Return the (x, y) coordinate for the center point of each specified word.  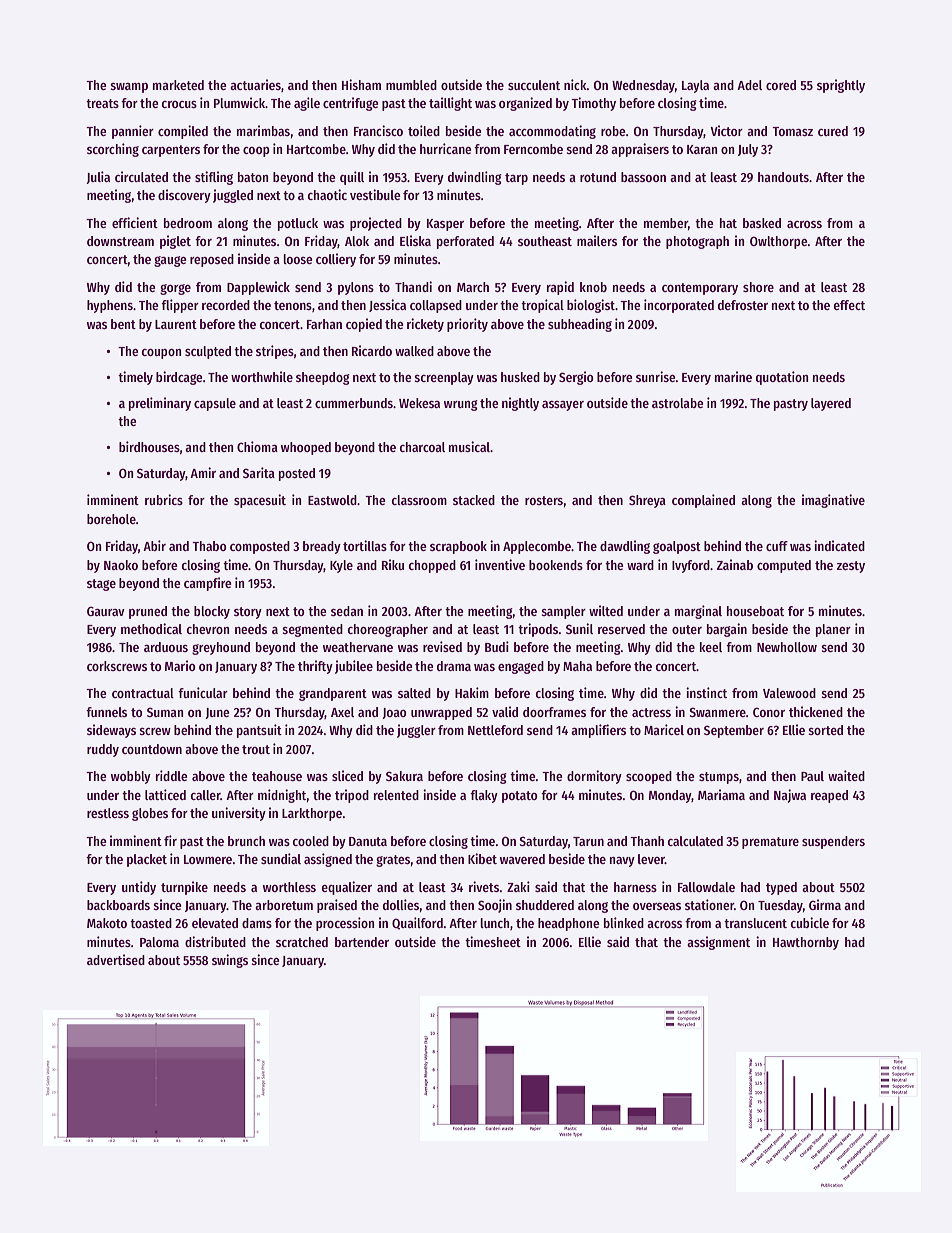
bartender (362, 942)
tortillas (365, 545)
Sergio (576, 378)
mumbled (411, 85)
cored (781, 85)
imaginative (833, 501)
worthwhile (262, 376)
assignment (718, 943)
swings (230, 961)
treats (102, 103)
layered (831, 404)
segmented (312, 630)
